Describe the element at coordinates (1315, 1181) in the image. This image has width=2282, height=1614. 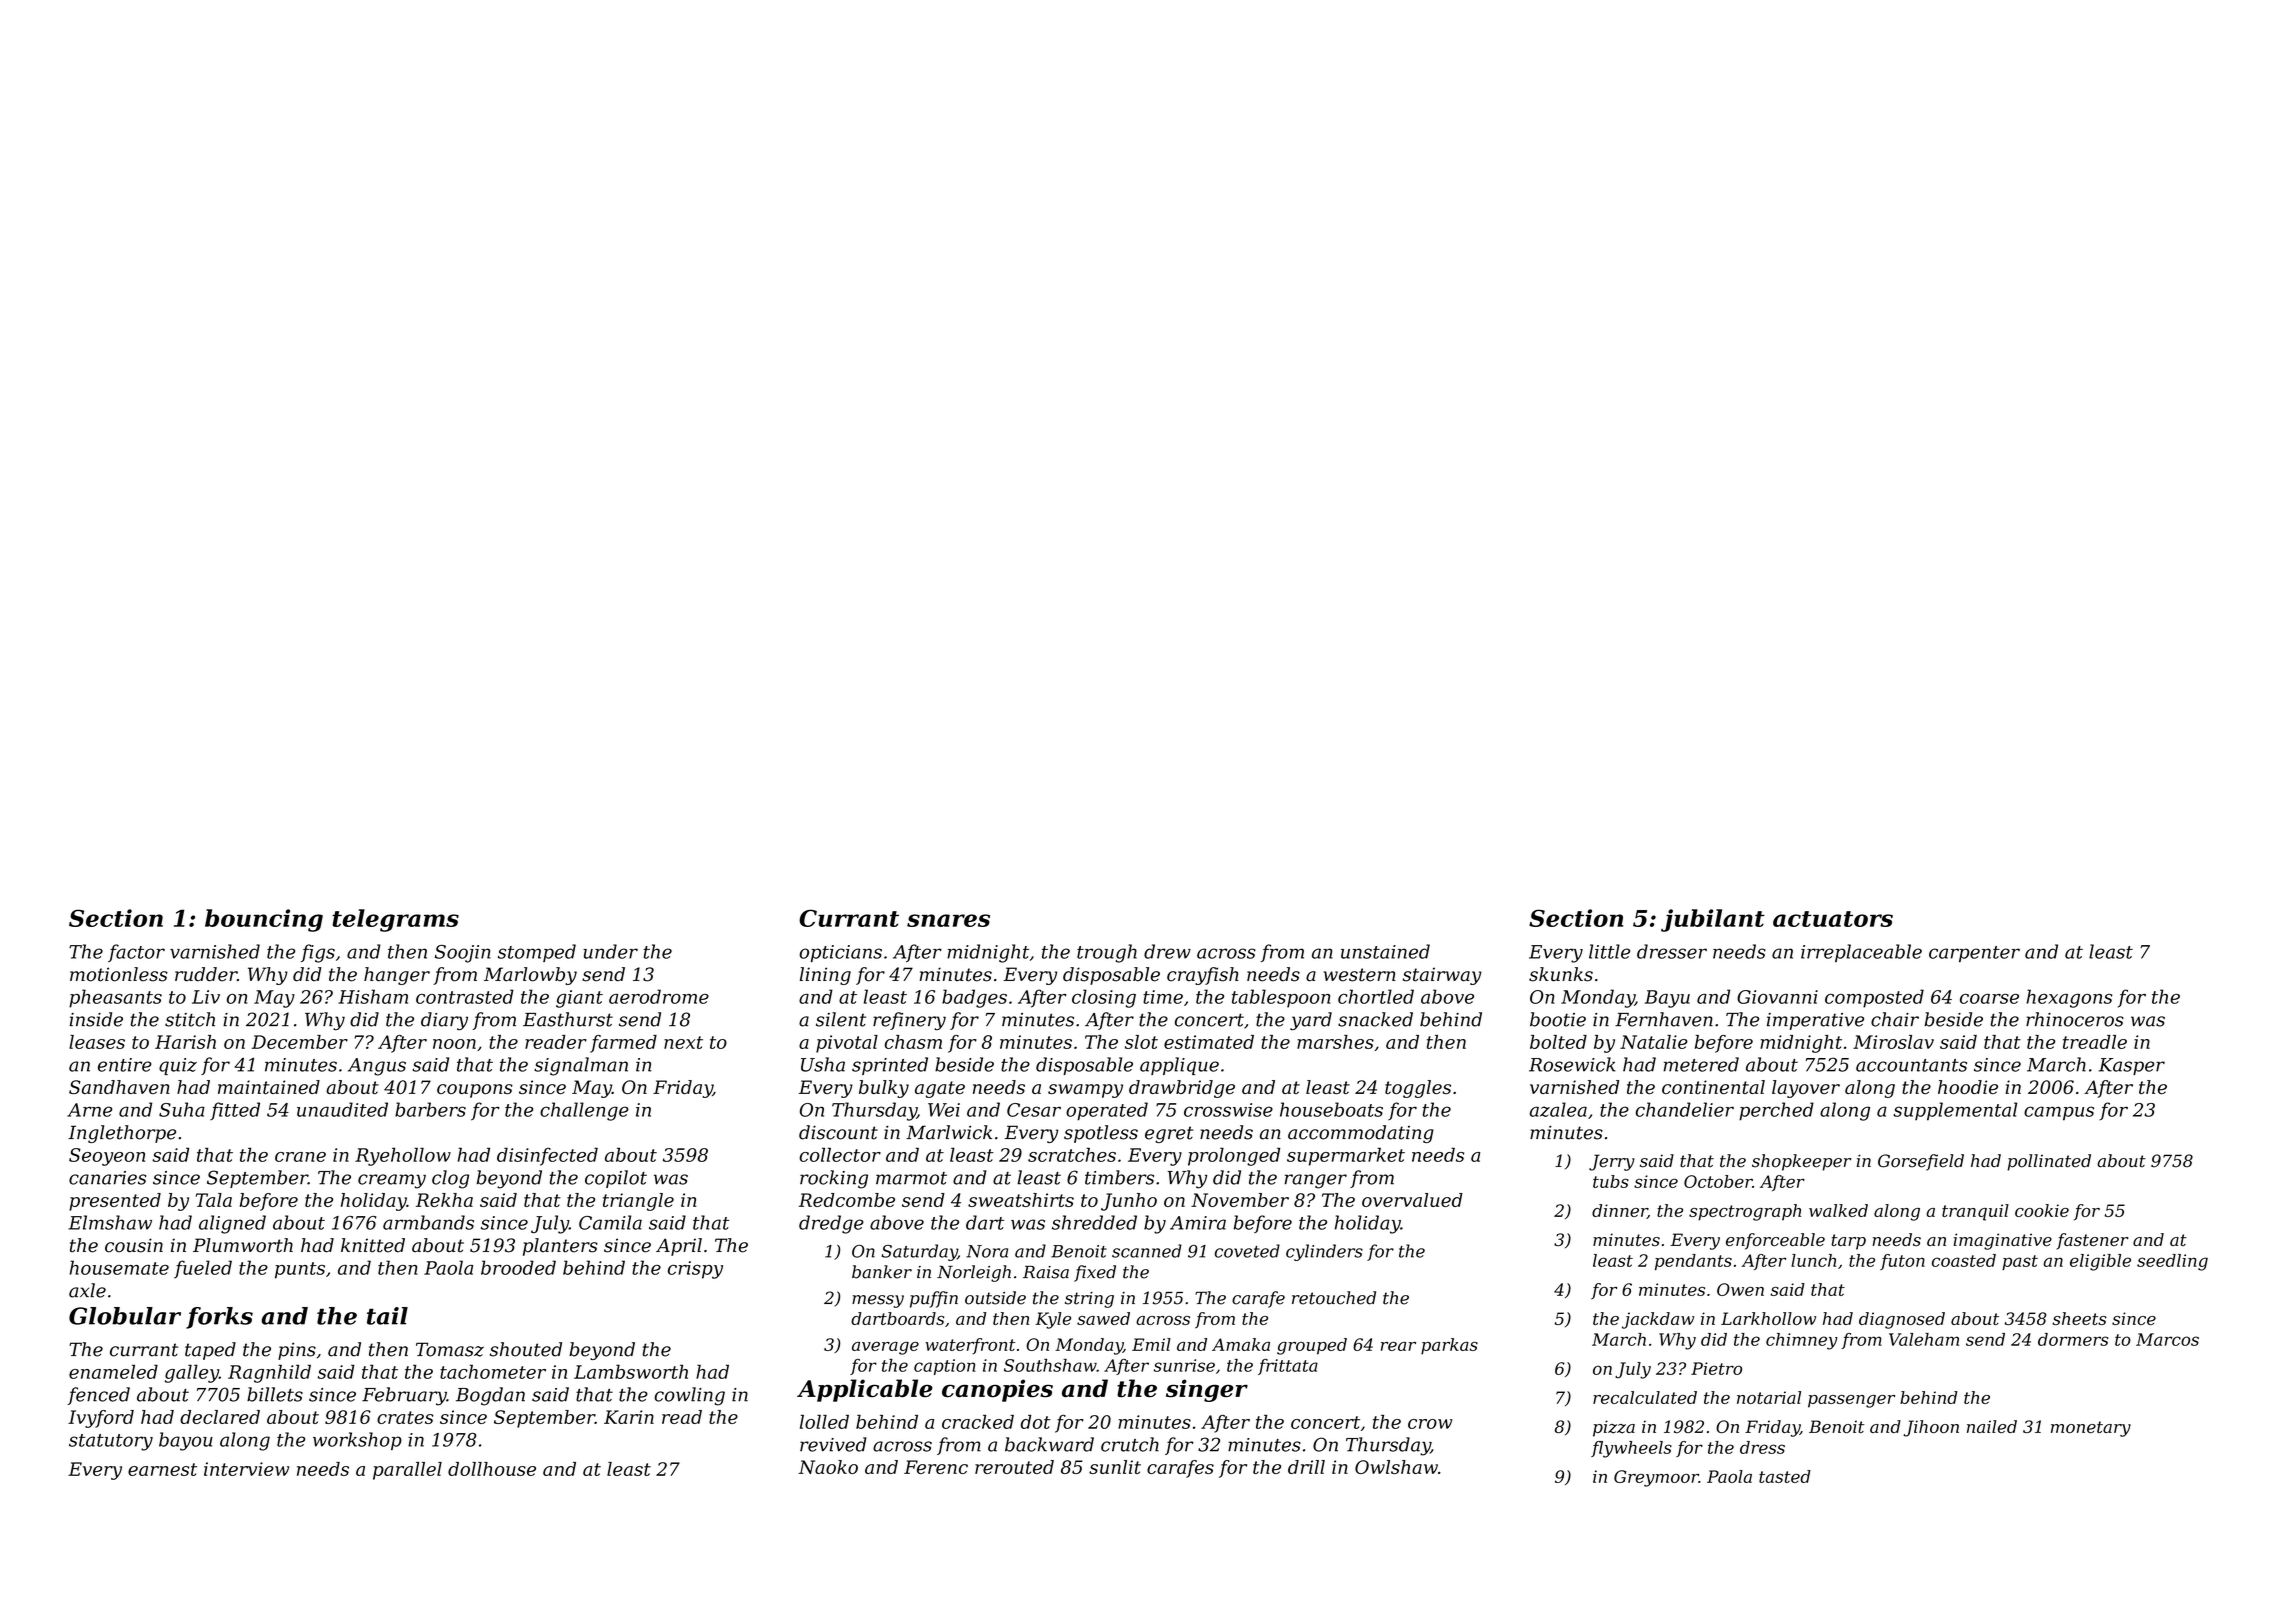
I see `ranger` at that location.
